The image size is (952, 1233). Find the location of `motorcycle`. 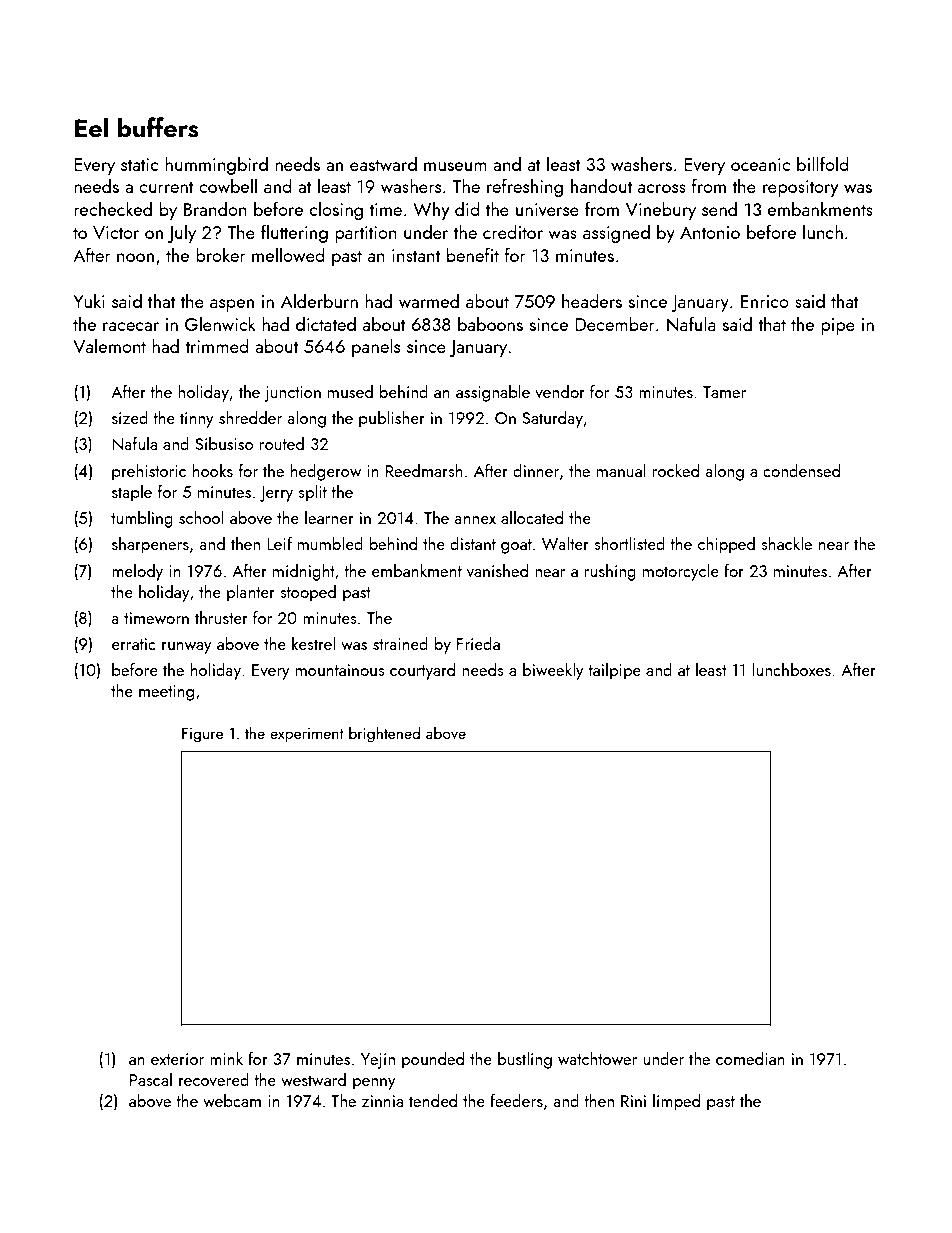

motorcycle is located at coordinates (681, 572).
